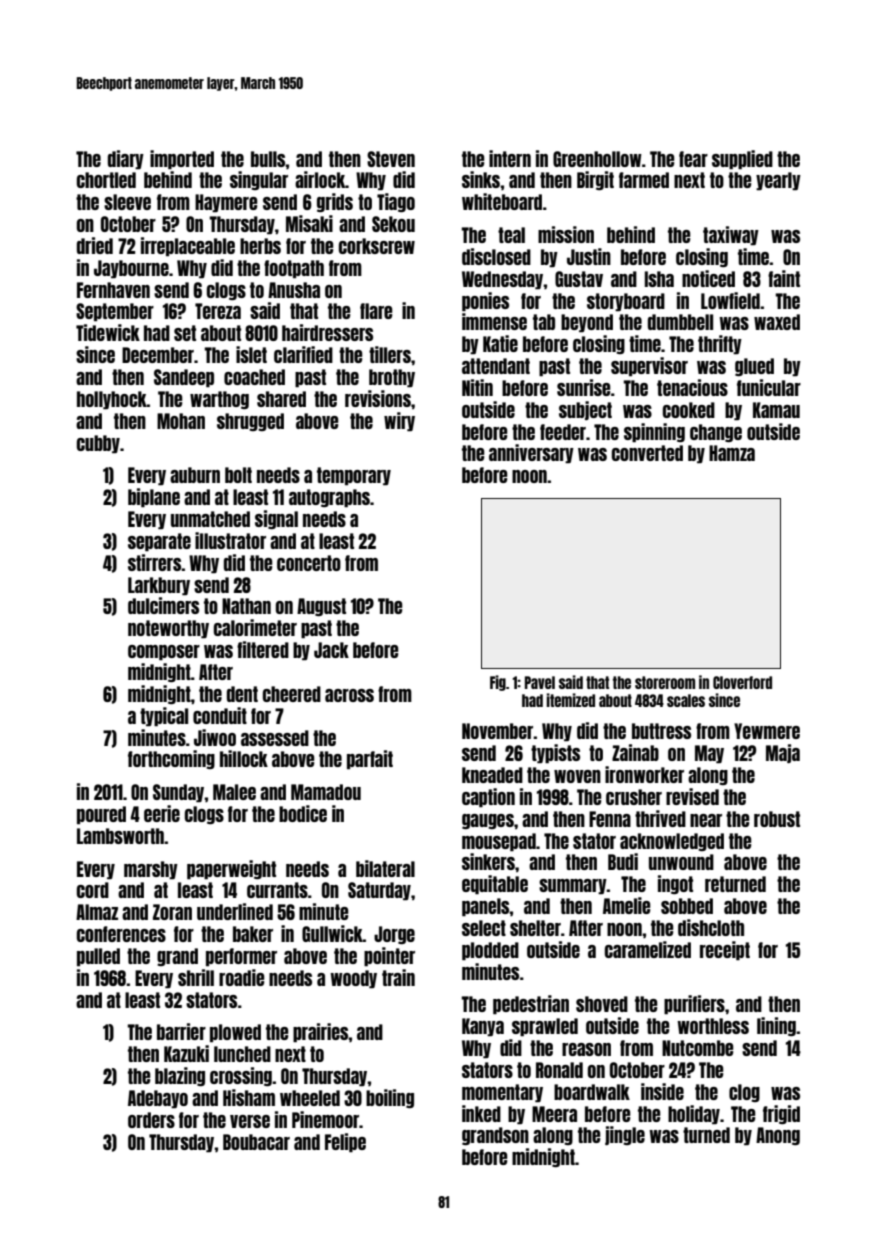 The image size is (877, 1244). What do you see at coordinates (332, 933) in the screenshot?
I see `Gullwick` at bounding box center [332, 933].
